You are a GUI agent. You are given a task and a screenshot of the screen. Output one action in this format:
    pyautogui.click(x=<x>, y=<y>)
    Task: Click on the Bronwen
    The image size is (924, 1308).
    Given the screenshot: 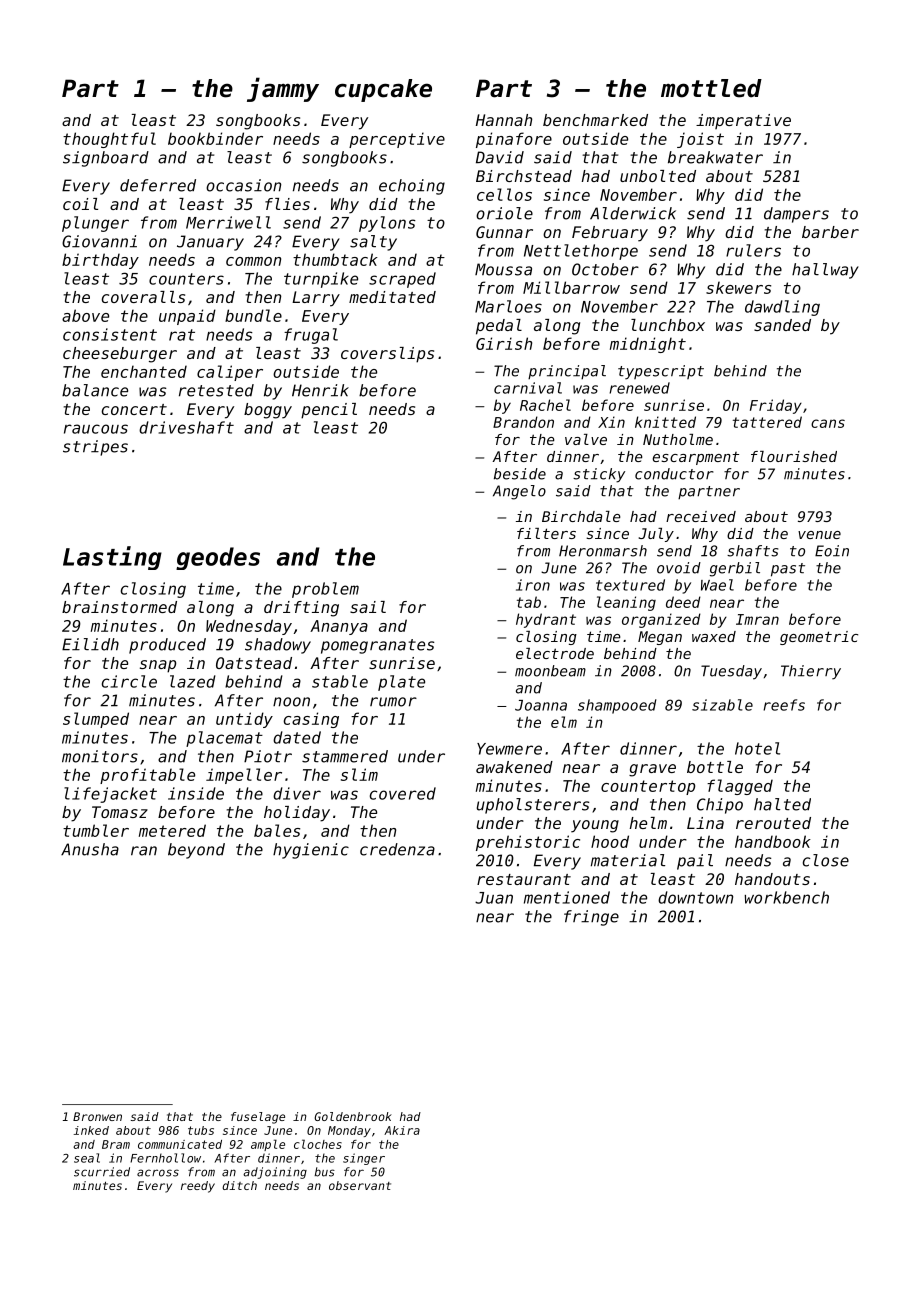 What is the action you would take?
    pyautogui.click(x=97, y=1116)
